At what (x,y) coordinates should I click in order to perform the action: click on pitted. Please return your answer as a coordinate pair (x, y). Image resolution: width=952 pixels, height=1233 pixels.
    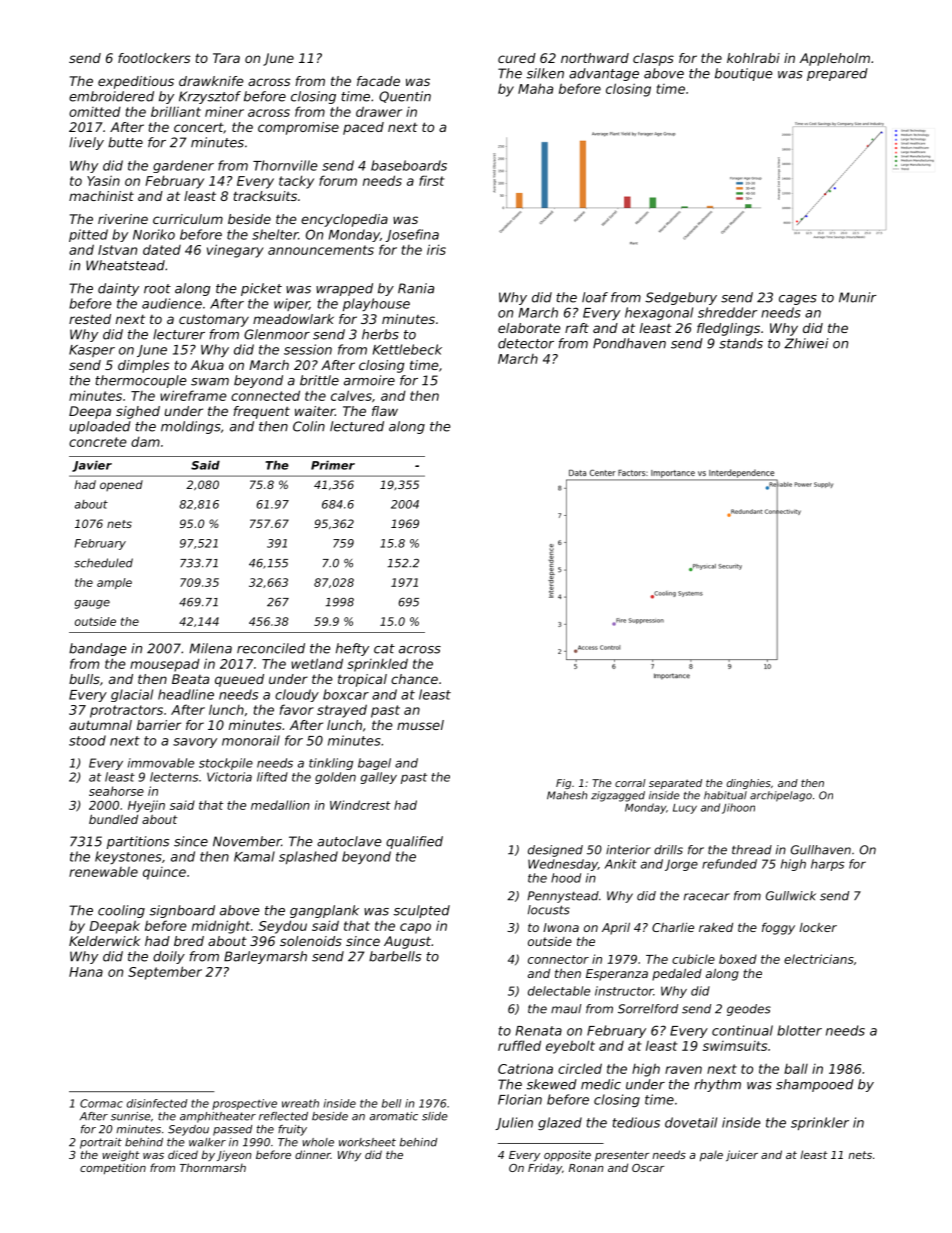
    Looking at the image, I should click on (88, 235).
